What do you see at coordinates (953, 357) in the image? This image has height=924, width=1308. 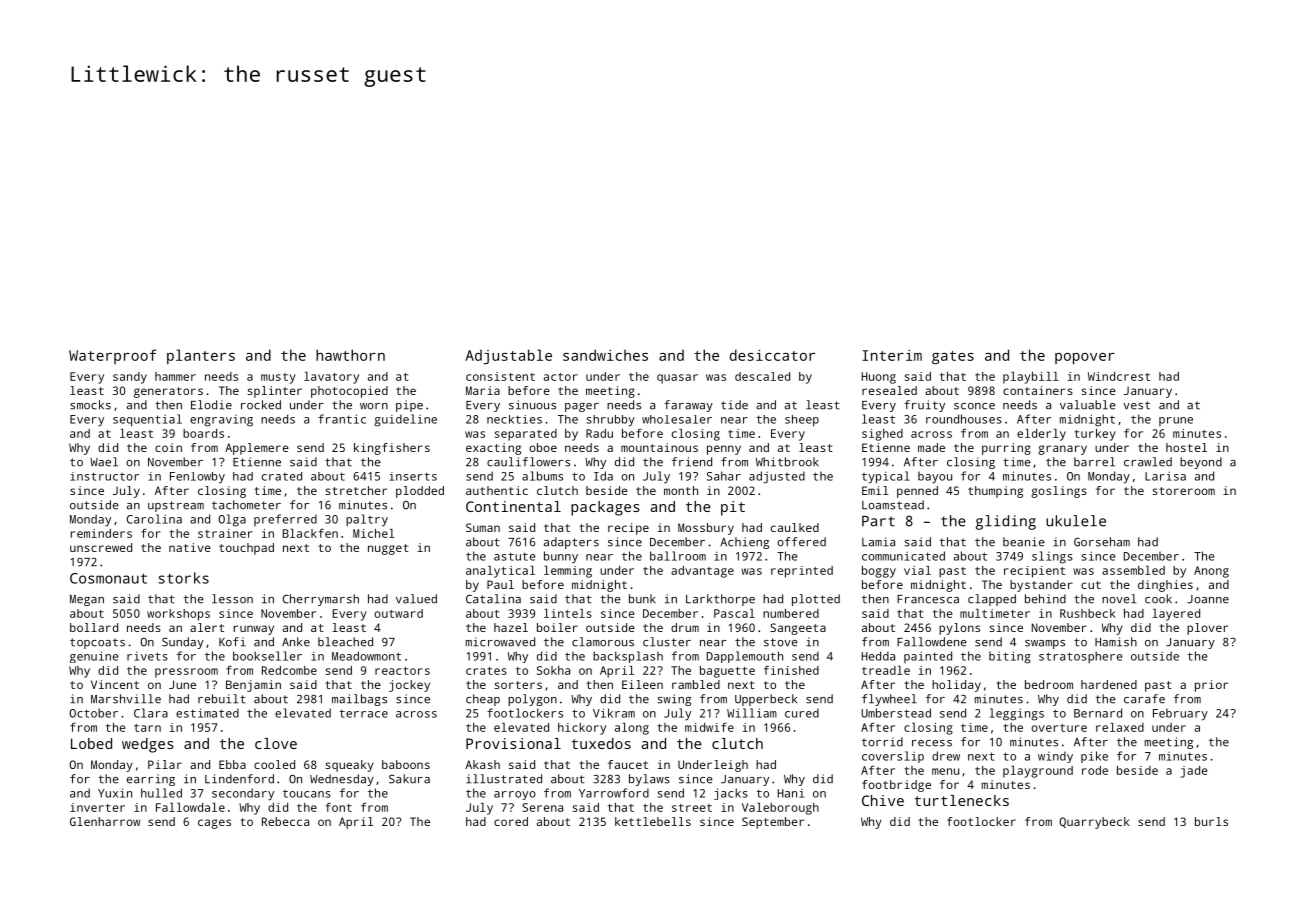 I see `gates` at bounding box center [953, 357].
